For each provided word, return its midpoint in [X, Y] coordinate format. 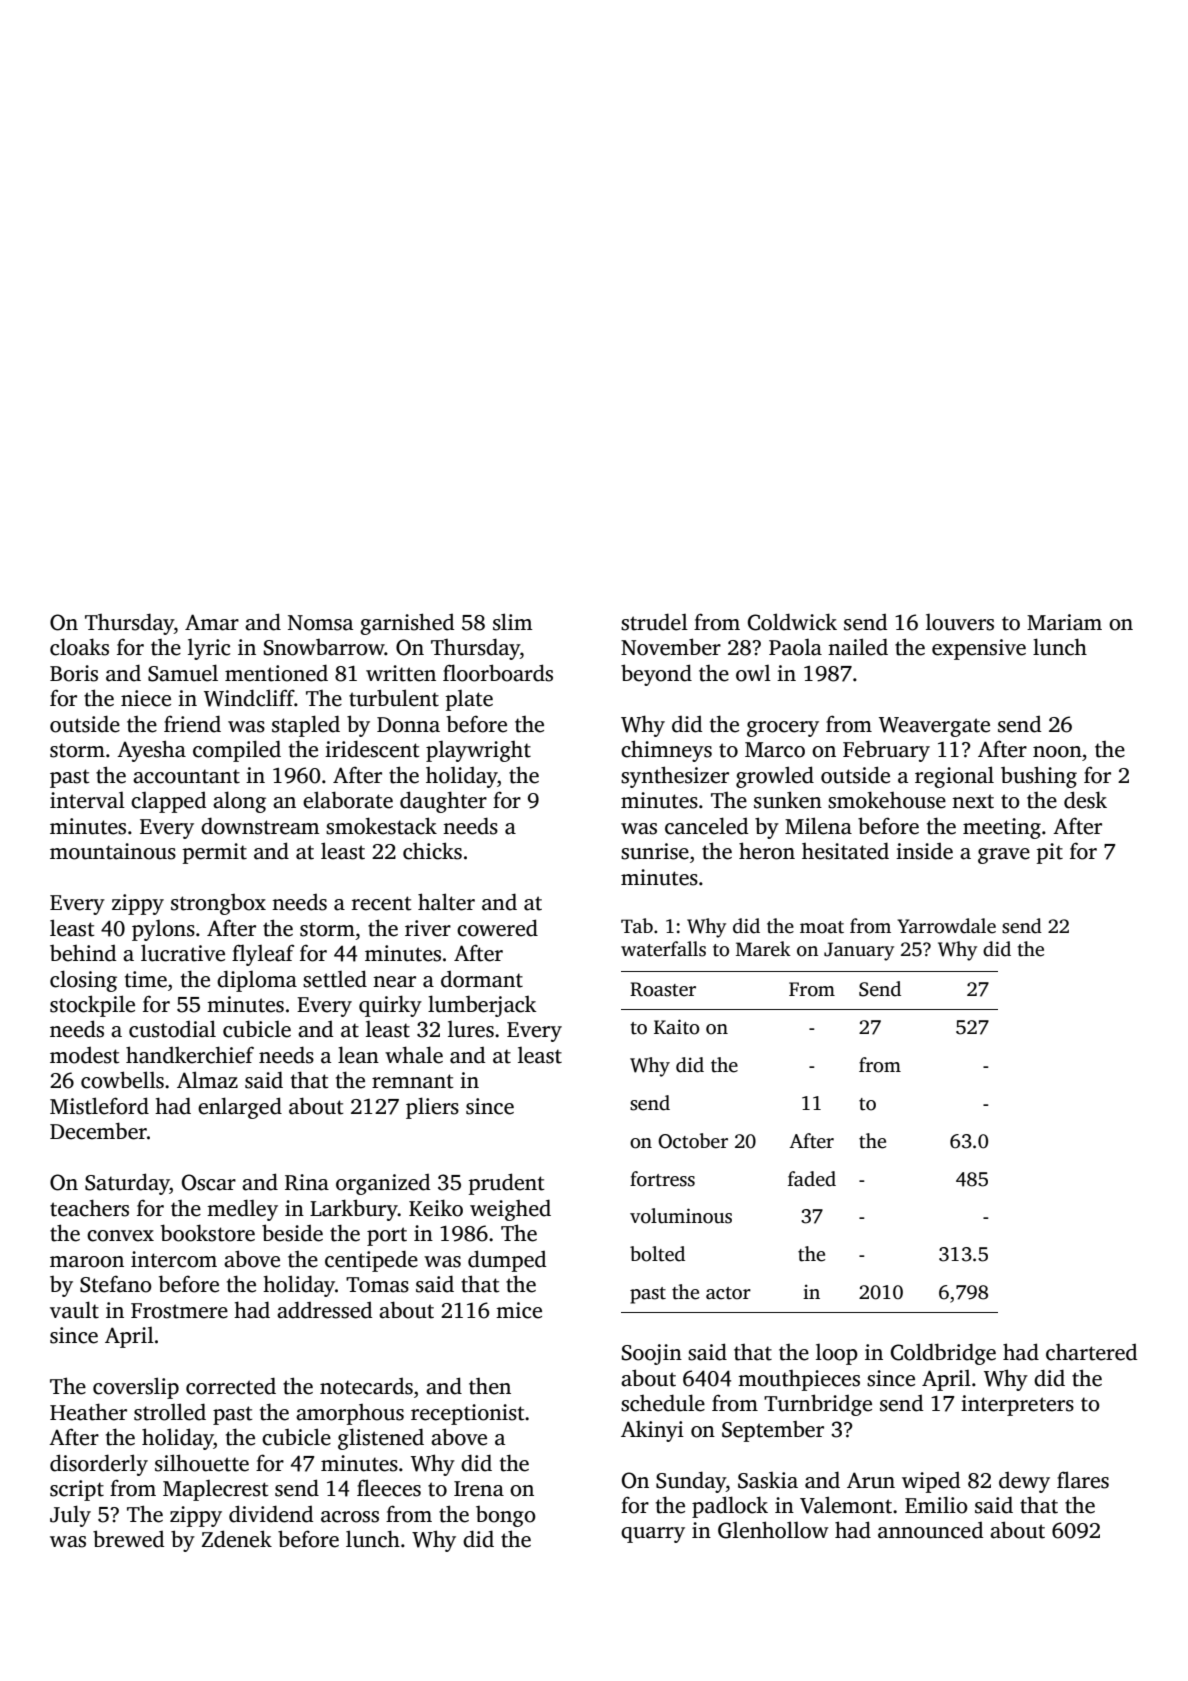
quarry [653, 1535]
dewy [1024, 1482]
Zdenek [237, 1539]
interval [87, 800]
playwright [478, 751]
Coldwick [792, 622]
